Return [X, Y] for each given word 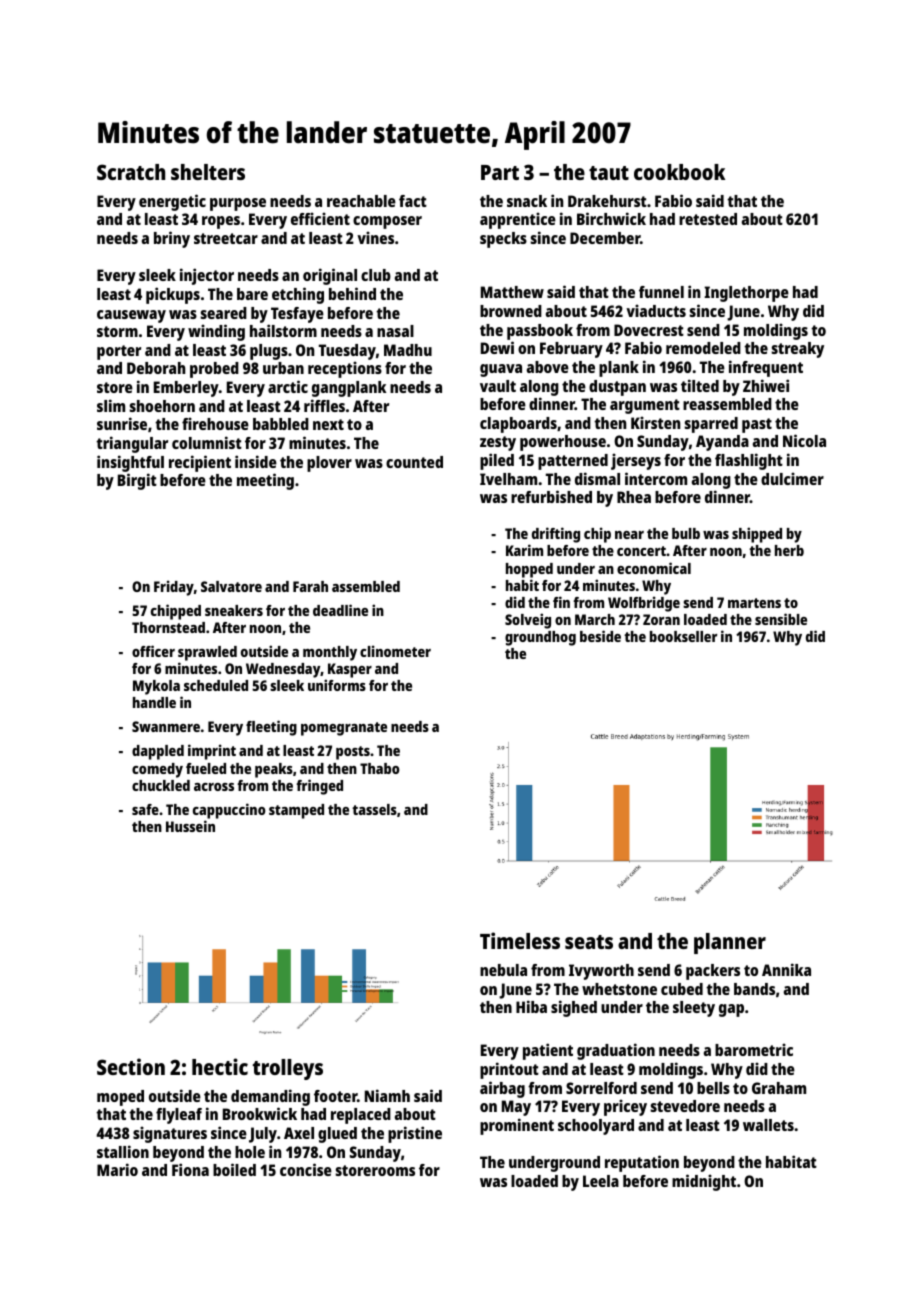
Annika [786, 969]
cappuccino [229, 811]
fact [413, 201]
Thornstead [168, 627]
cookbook [679, 172]
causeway [131, 316]
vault [498, 386]
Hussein [190, 826]
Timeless [520, 940]
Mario [117, 1169]
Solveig [528, 621]
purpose [238, 204]
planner [730, 943]
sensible [781, 619]
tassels [374, 809]
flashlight [749, 461]
